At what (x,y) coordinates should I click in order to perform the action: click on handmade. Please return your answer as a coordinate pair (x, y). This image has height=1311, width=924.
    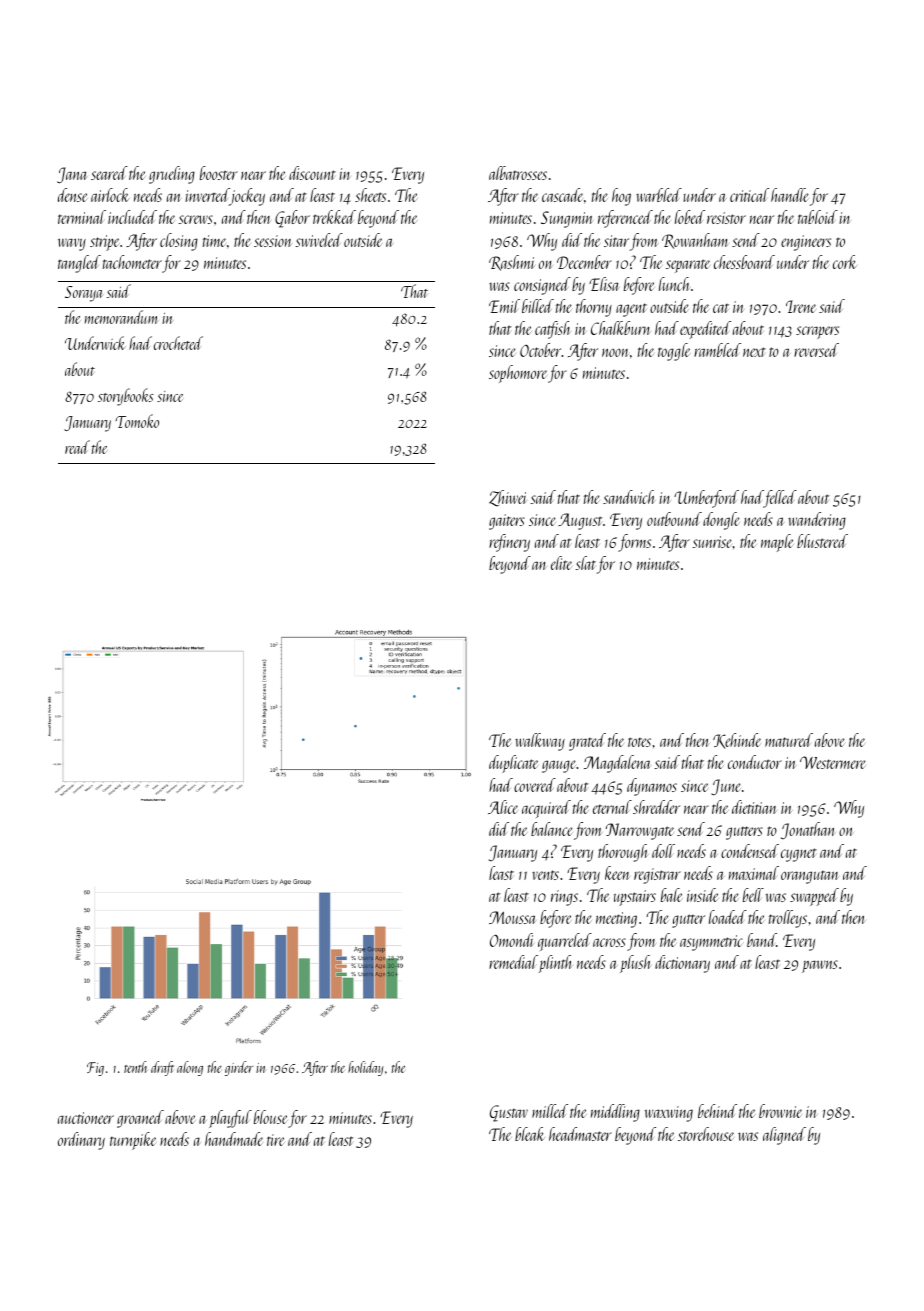
    Looking at the image, I should click on (234, 1139).
